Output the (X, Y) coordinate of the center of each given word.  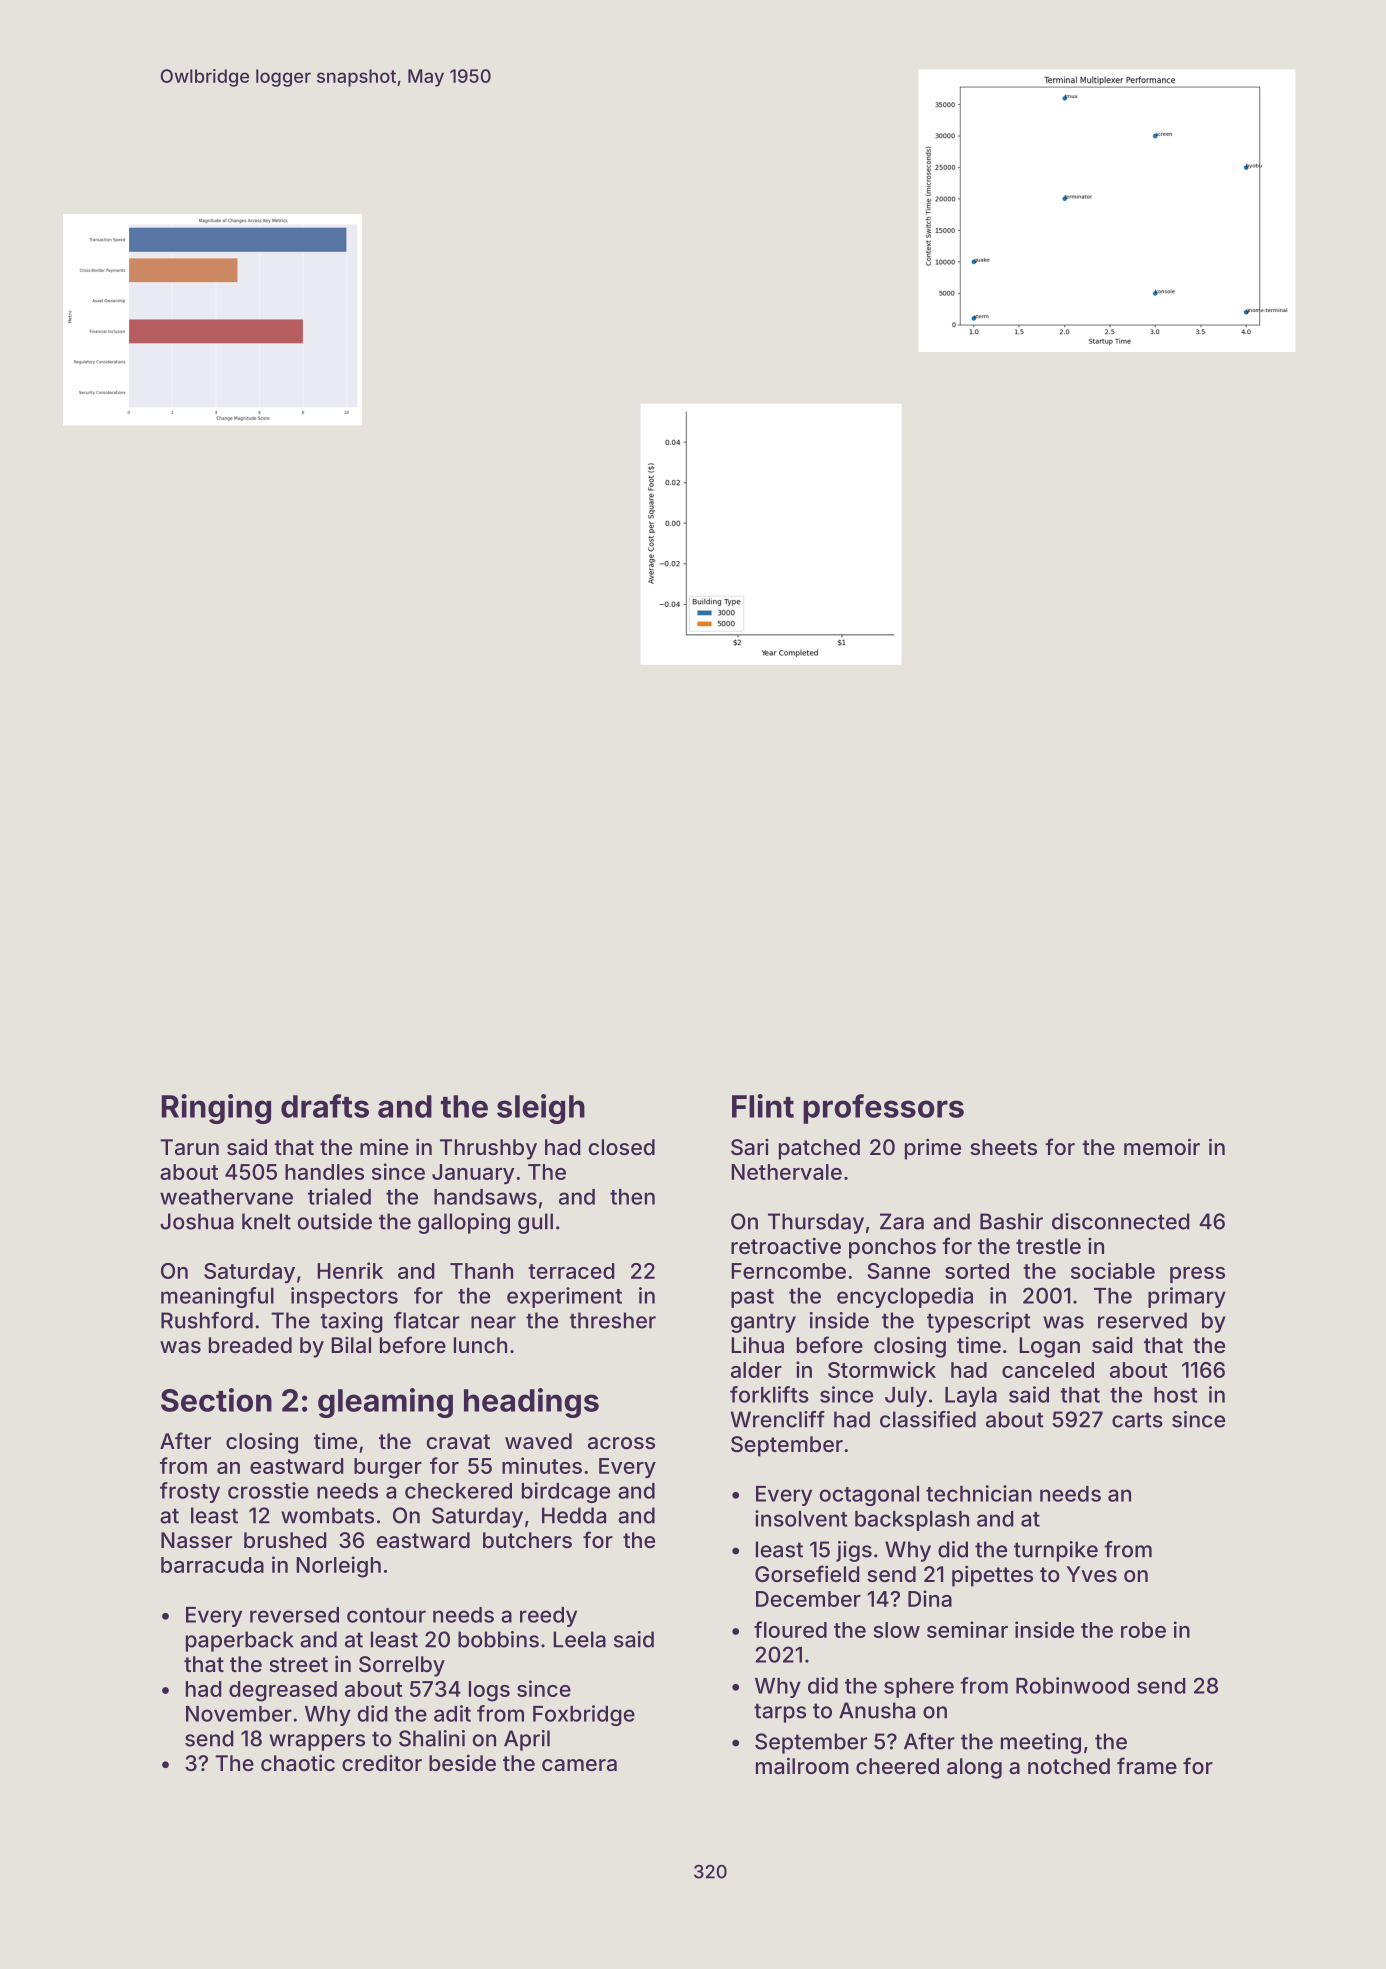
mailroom (802, 1766)
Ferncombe (788, 1271)
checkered (458, 1491)
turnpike (1056, 1551)
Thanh (481, 1271)
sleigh (541, 1109)
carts (1137, 1420)
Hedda (574, 1515)
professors (883, 1109)
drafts (325, 1106)
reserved (1142, 1320)
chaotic (298, 1763)
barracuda (212, 1565)
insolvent (801, 1518)
